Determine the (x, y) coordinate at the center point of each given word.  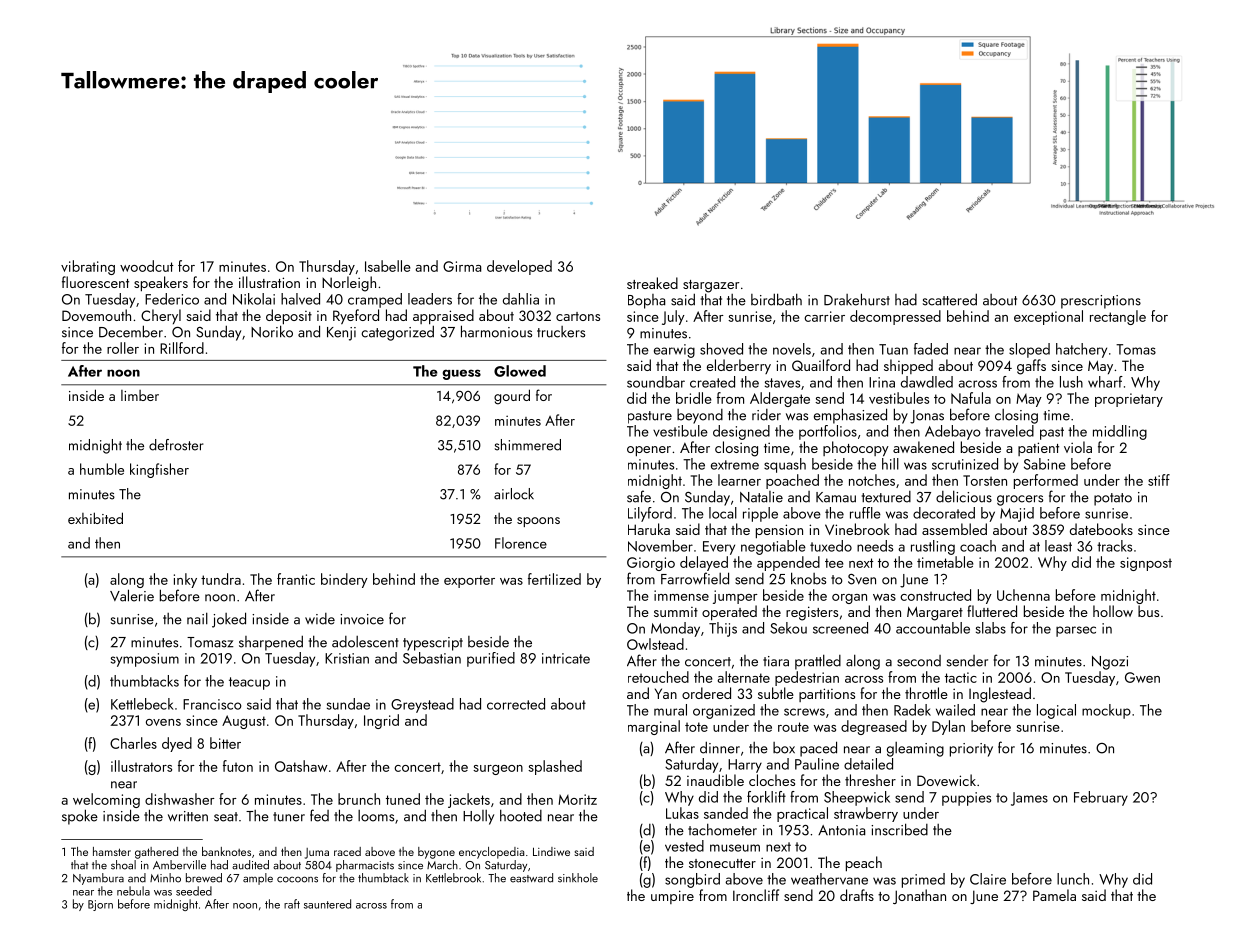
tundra (221, 579)
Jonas (927, 417)
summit (676, 612)
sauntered (327, 904)
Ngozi (1110, 663)
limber (140, 395)
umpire (672, 897)
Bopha (646, 301)
